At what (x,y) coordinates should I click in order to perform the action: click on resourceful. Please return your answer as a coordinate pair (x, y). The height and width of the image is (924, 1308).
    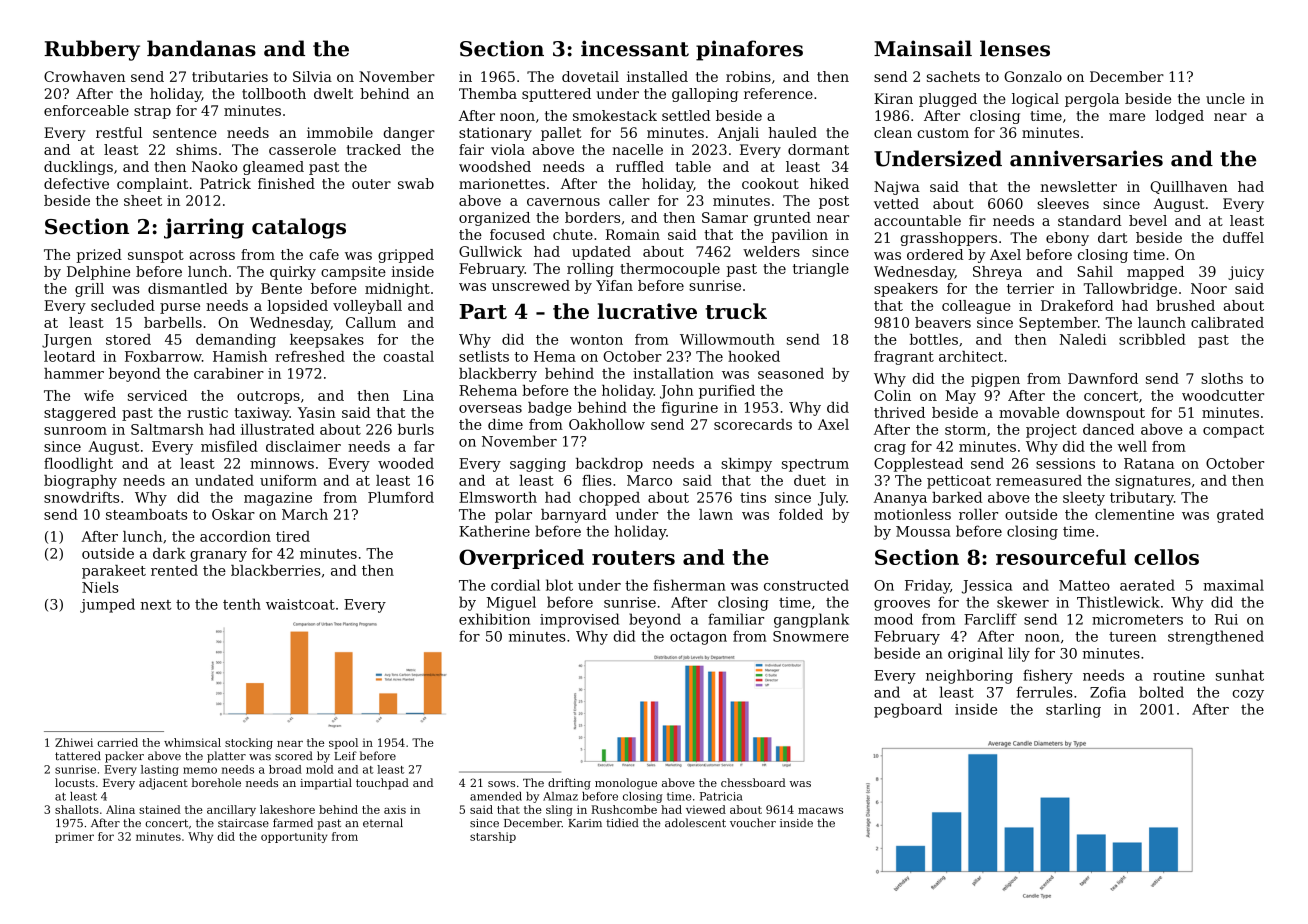
    Looking at the image, I should click on (1061, 557).
